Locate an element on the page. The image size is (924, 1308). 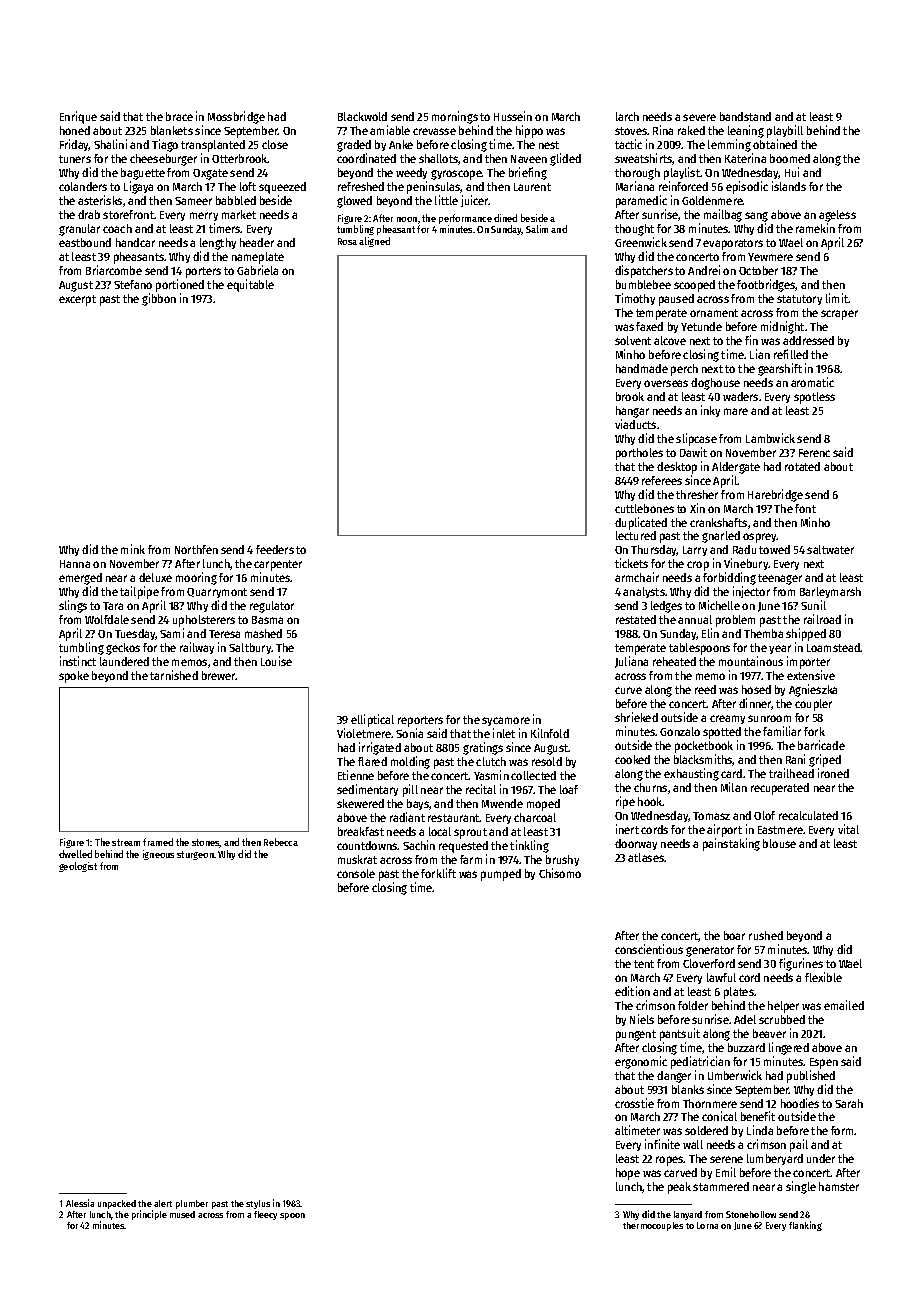
Sameer is located at coordinates (193, 201).
